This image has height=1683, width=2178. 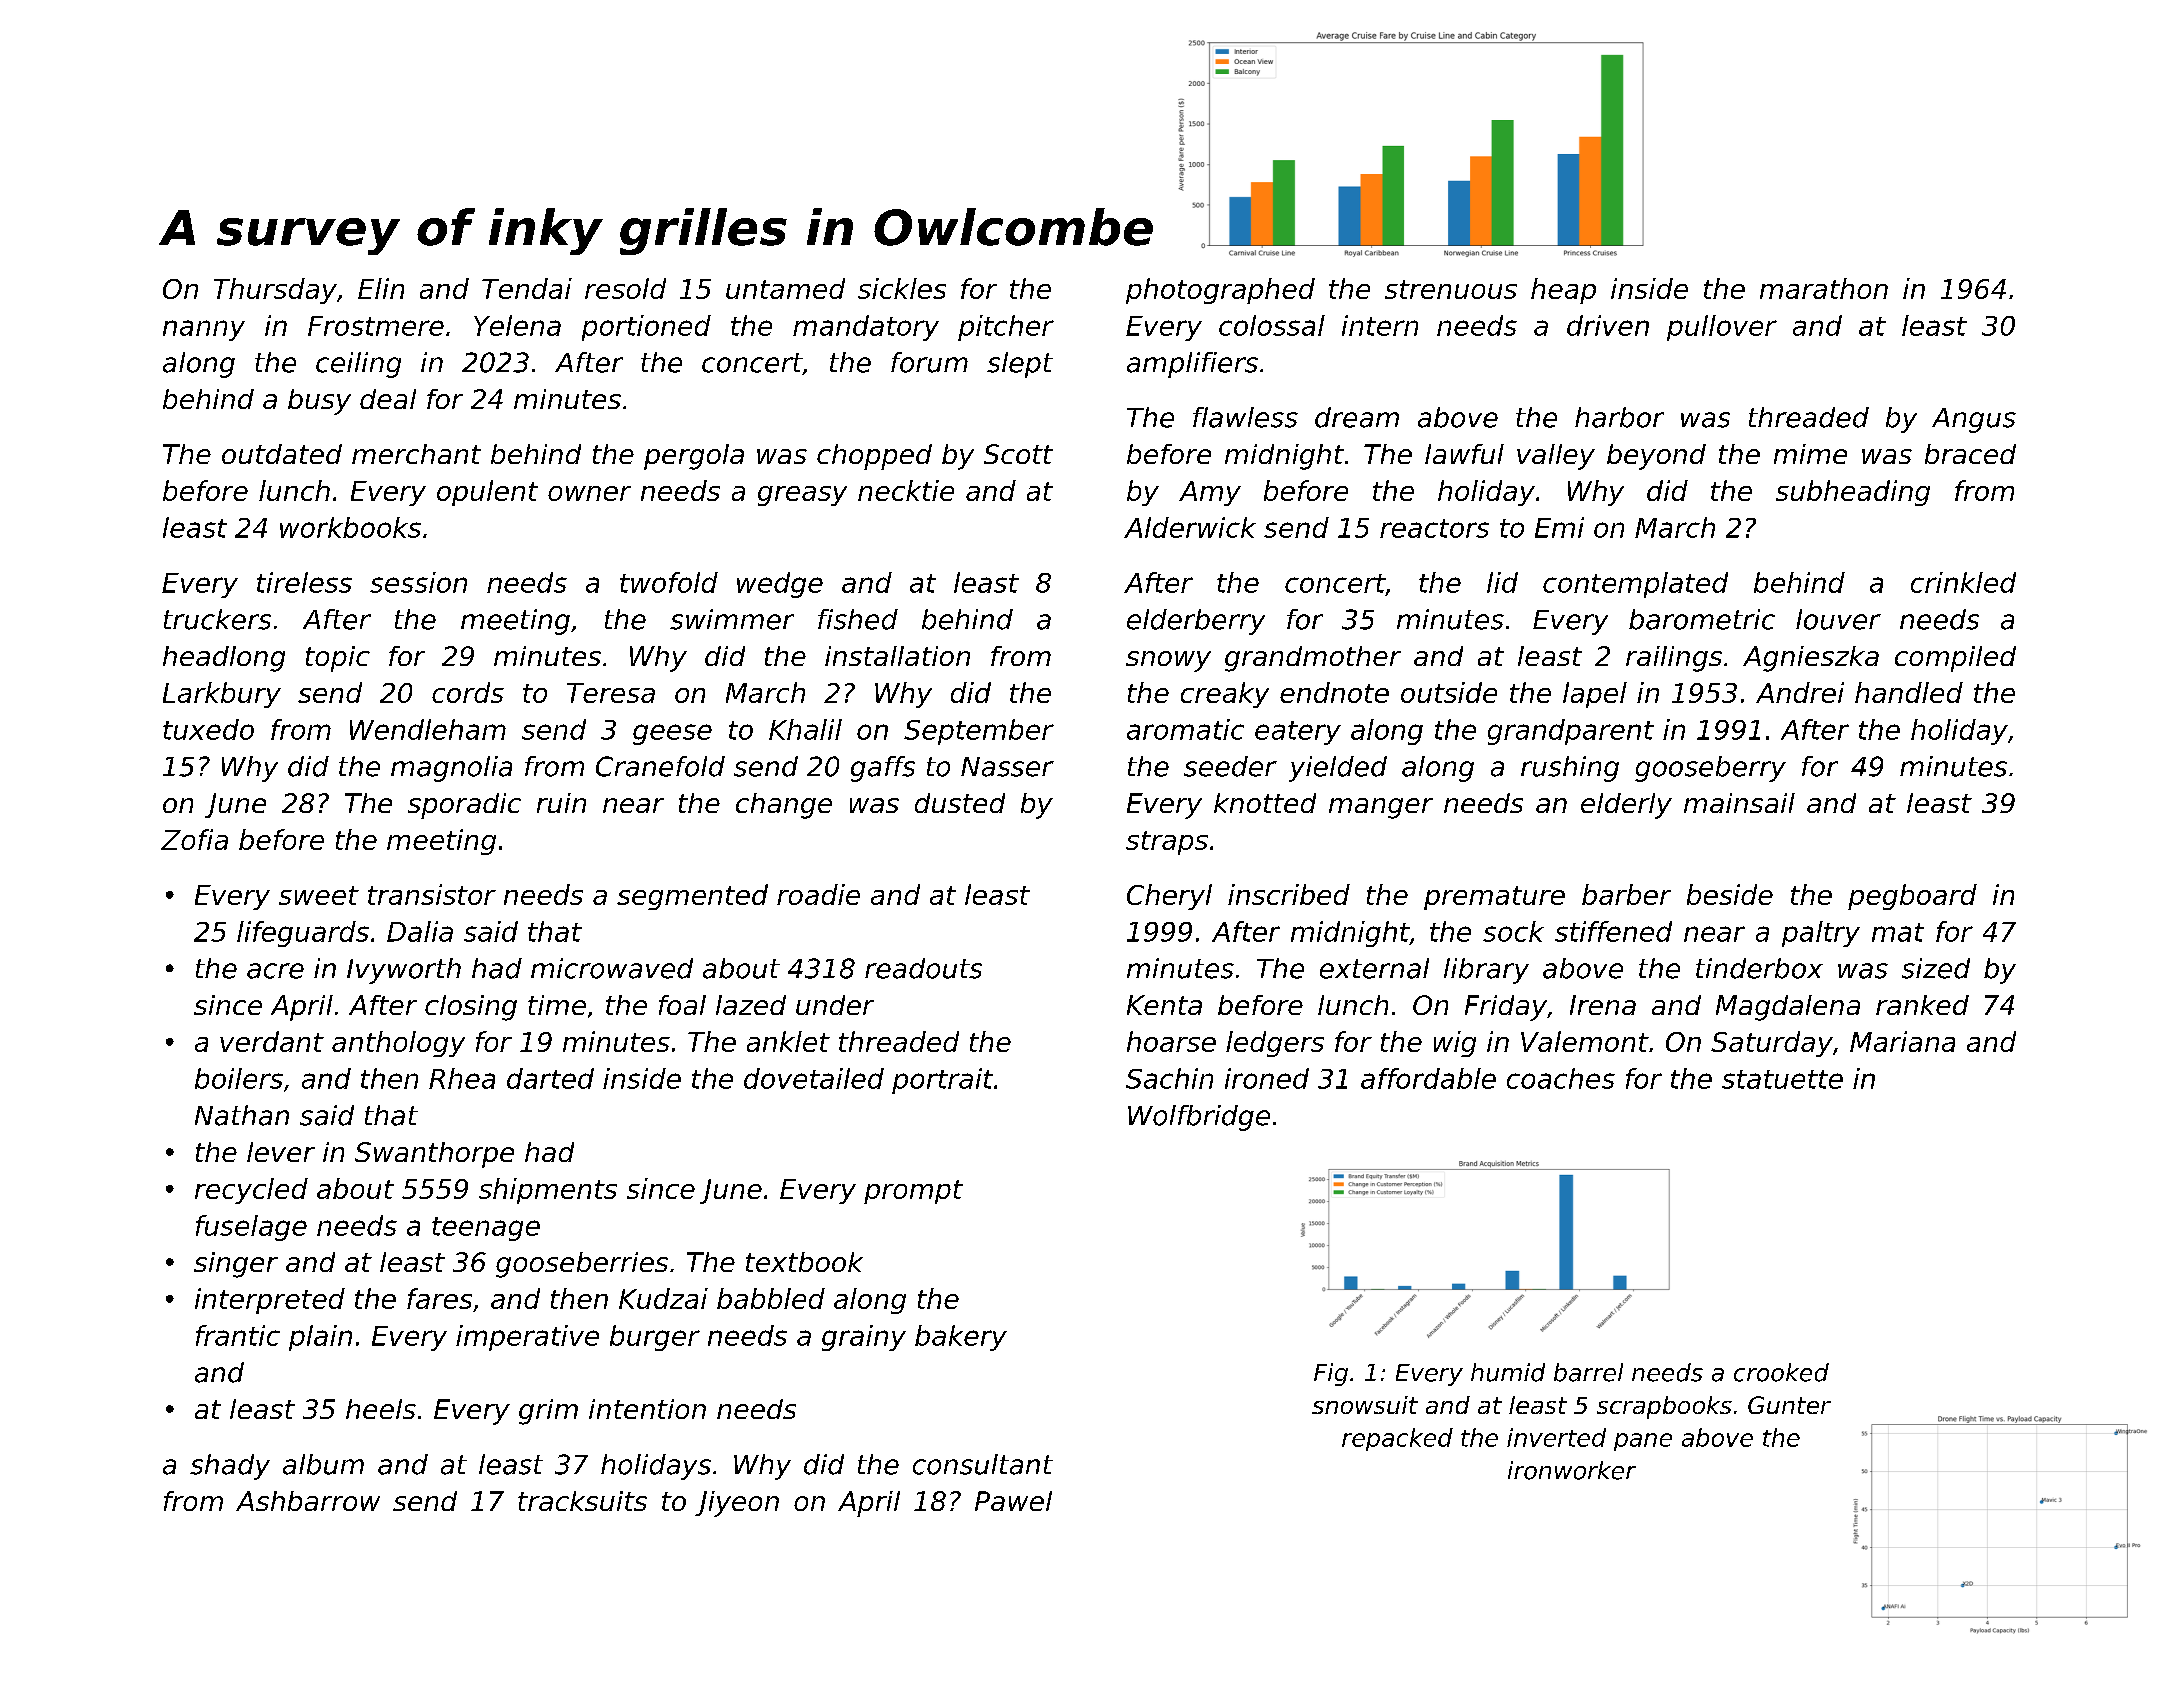 What do you see at coordinates (381, 288) in the image?
I see `Elin` at bounding box center [381, 288].
